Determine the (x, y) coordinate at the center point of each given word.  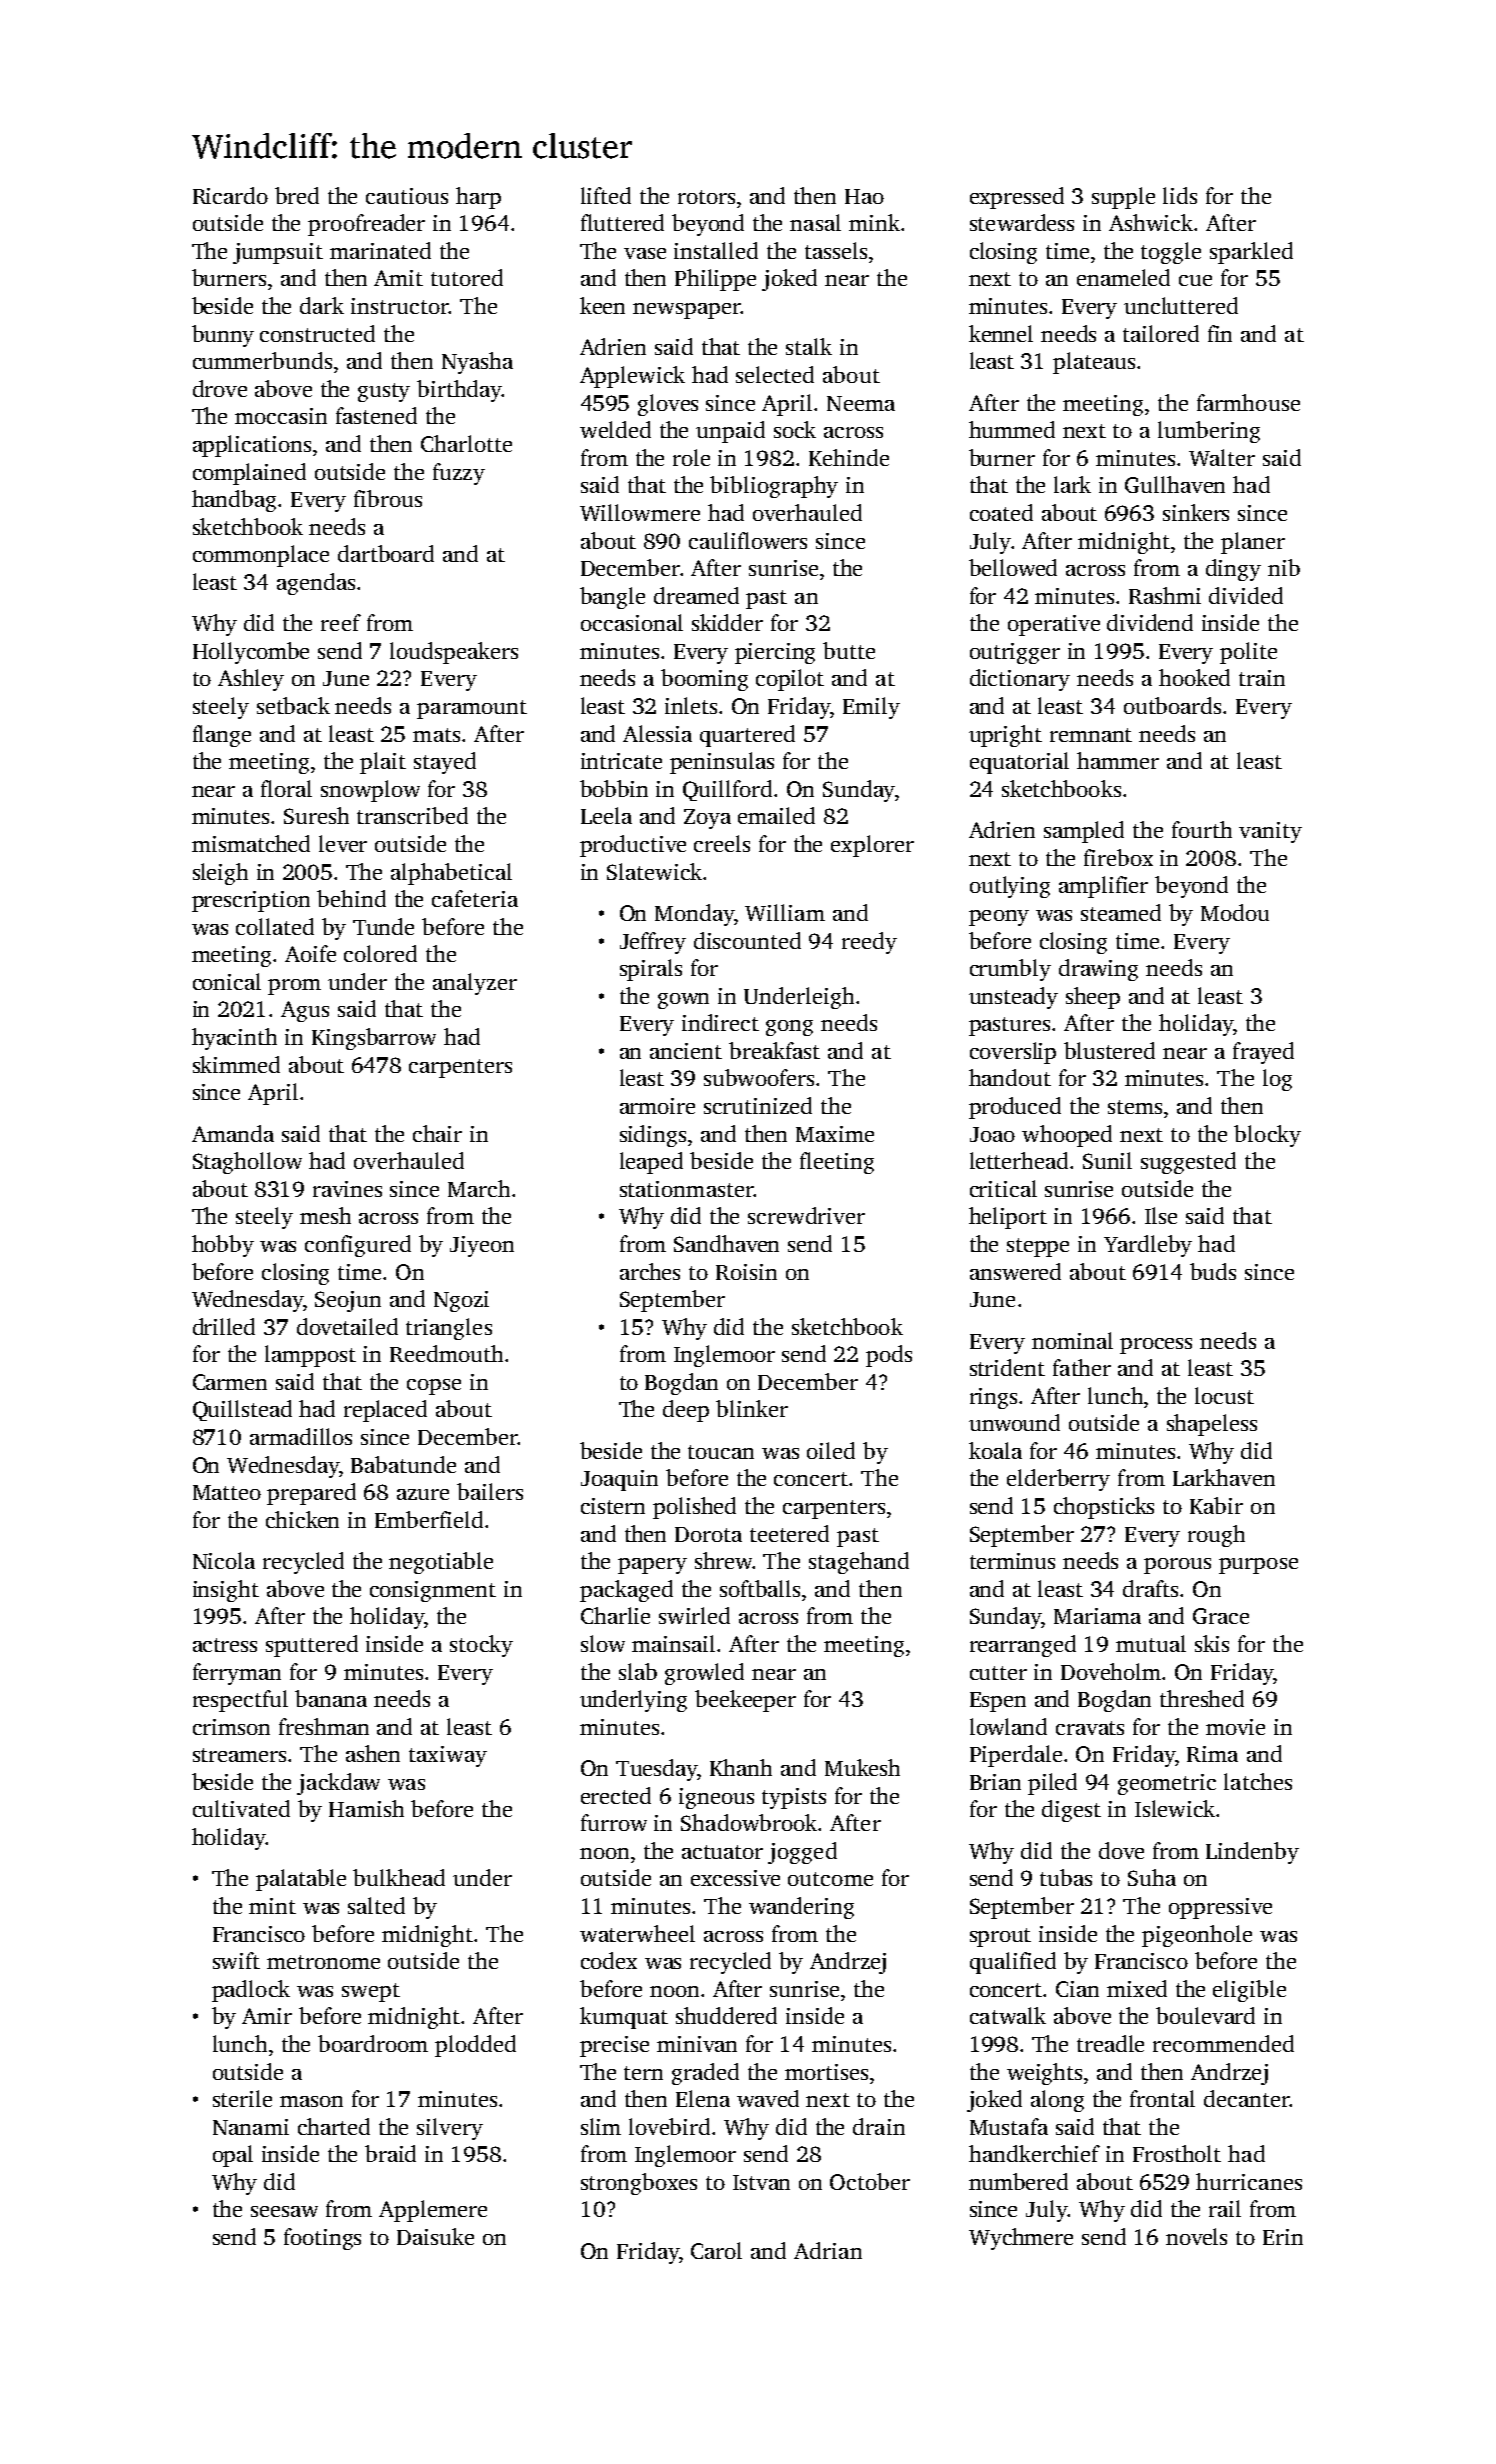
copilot (790, 680)
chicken (302, 1519)
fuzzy (459, 474)
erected (616, 1795)
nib (1284, 567)
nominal (1072, 1340)
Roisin (746, 1272)
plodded (475, 2046)
